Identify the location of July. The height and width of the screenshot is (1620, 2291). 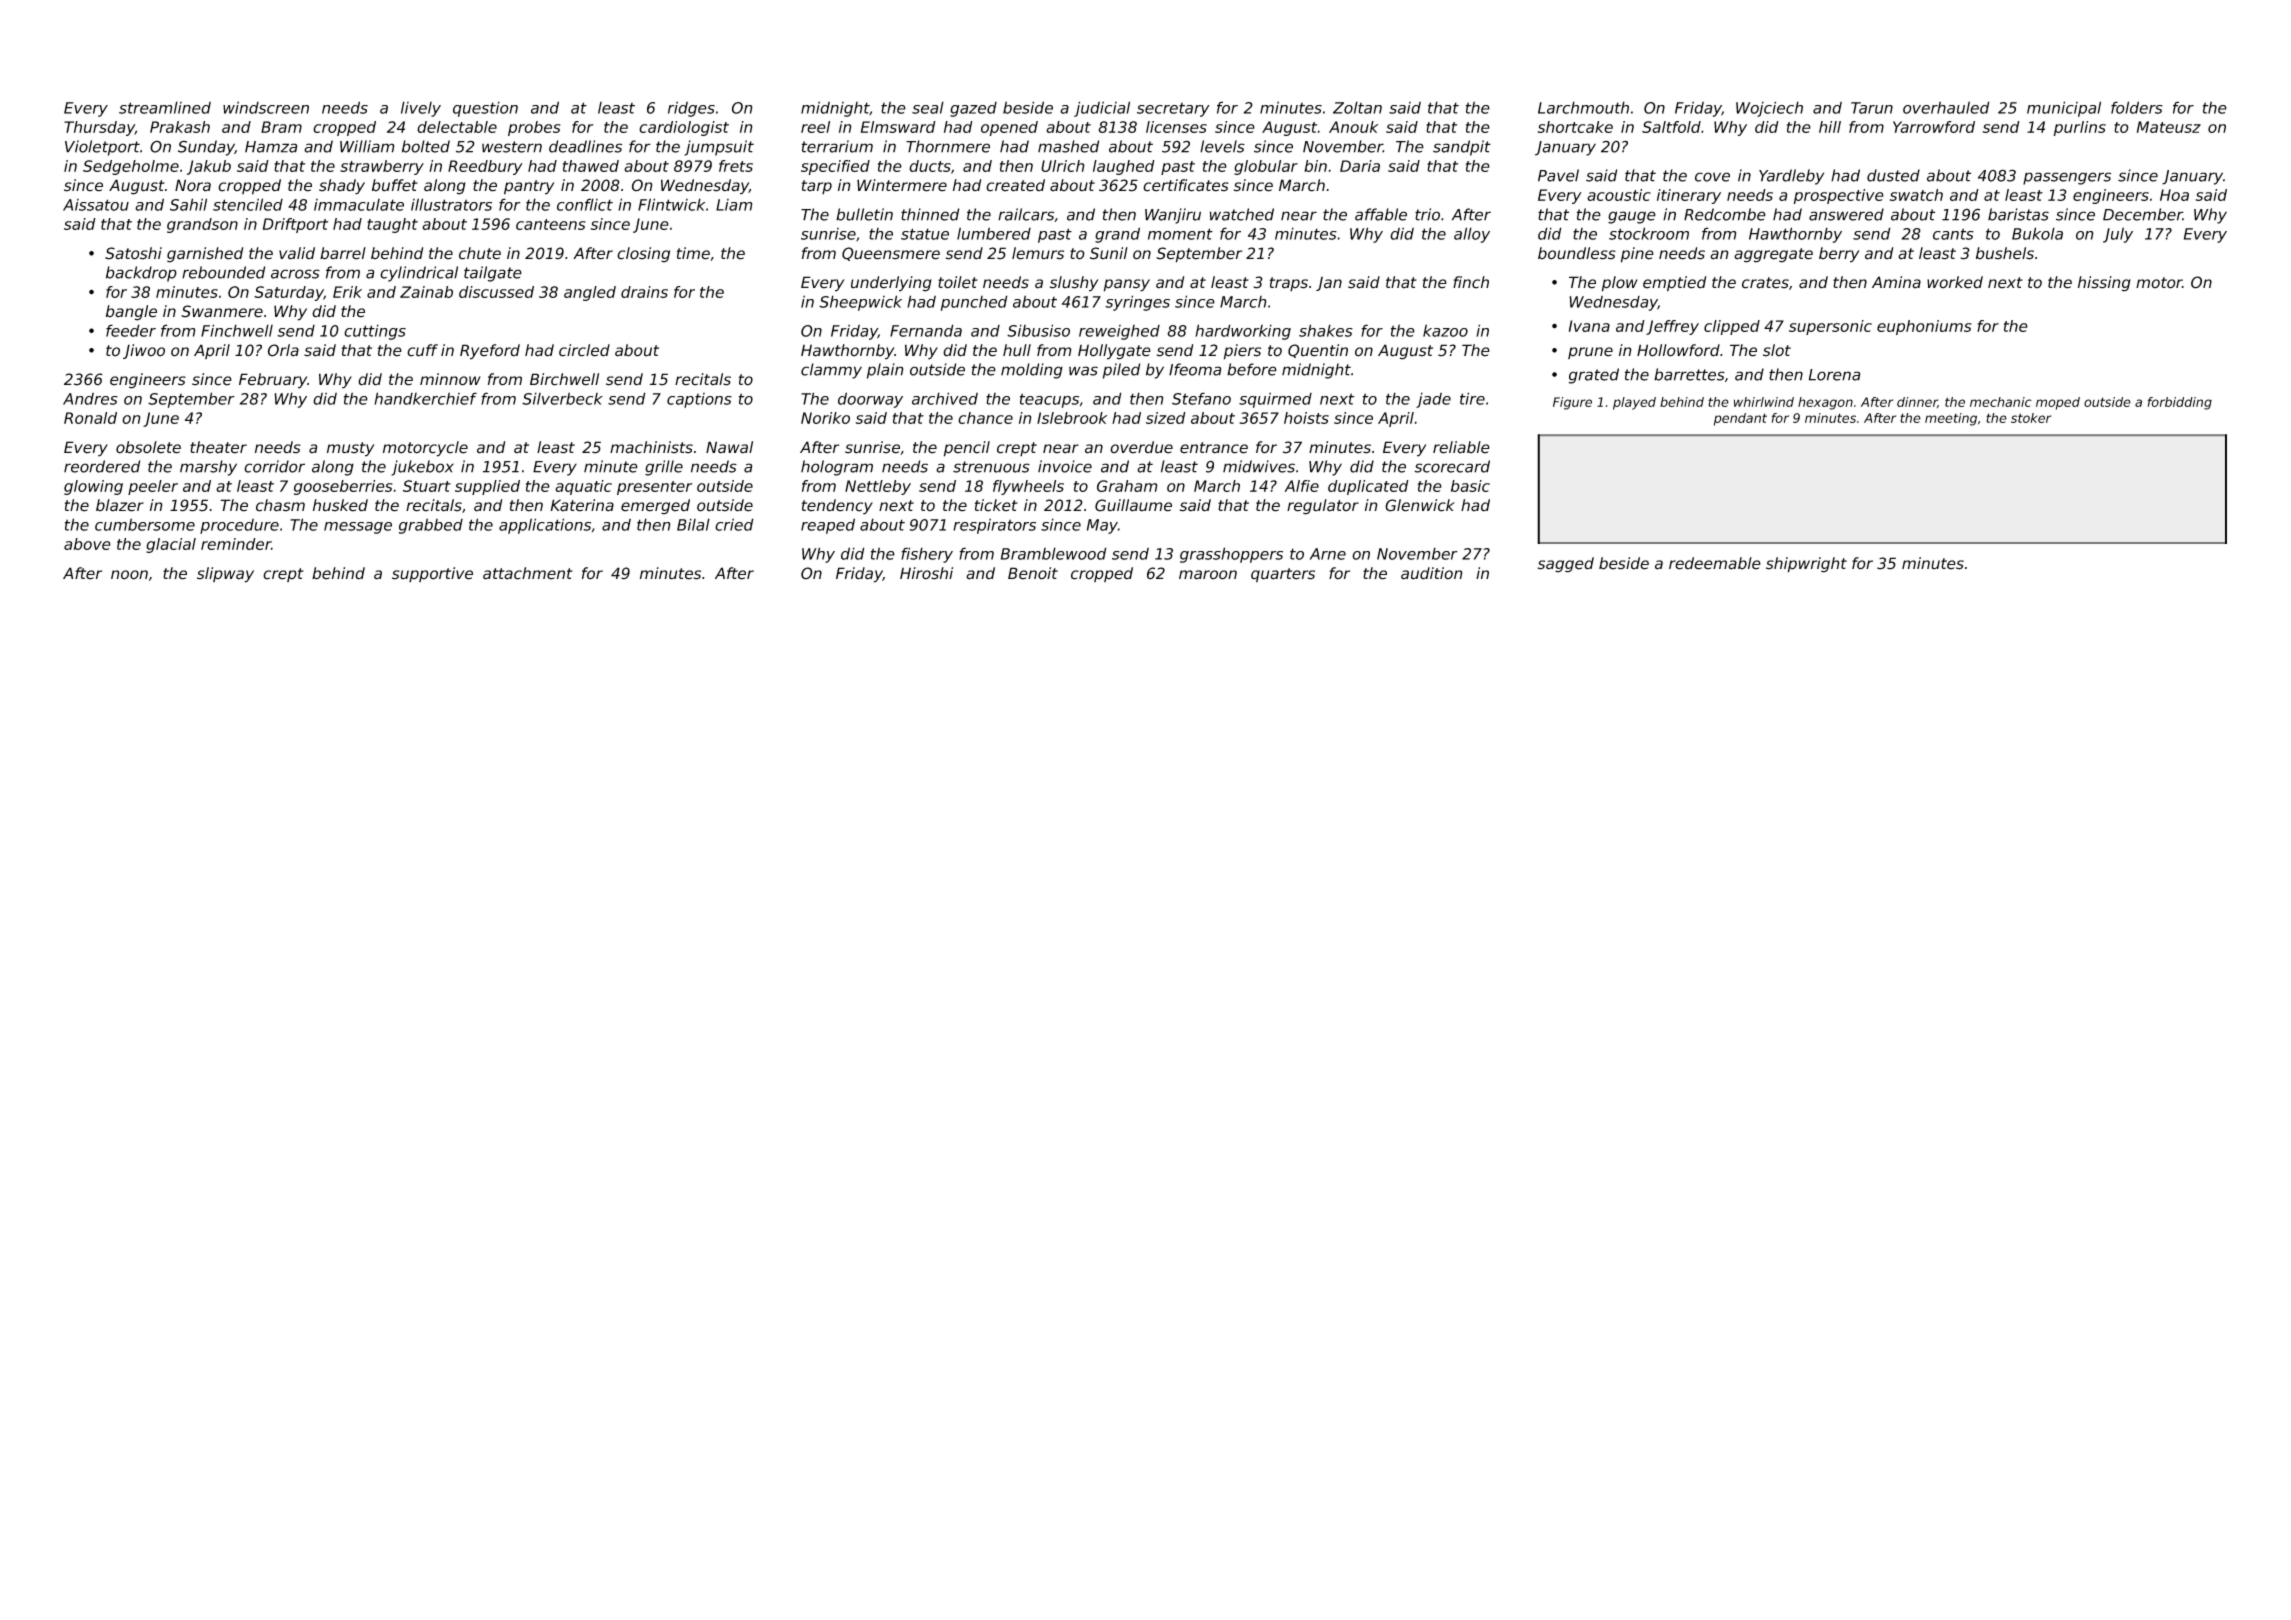
(2118, 235).
